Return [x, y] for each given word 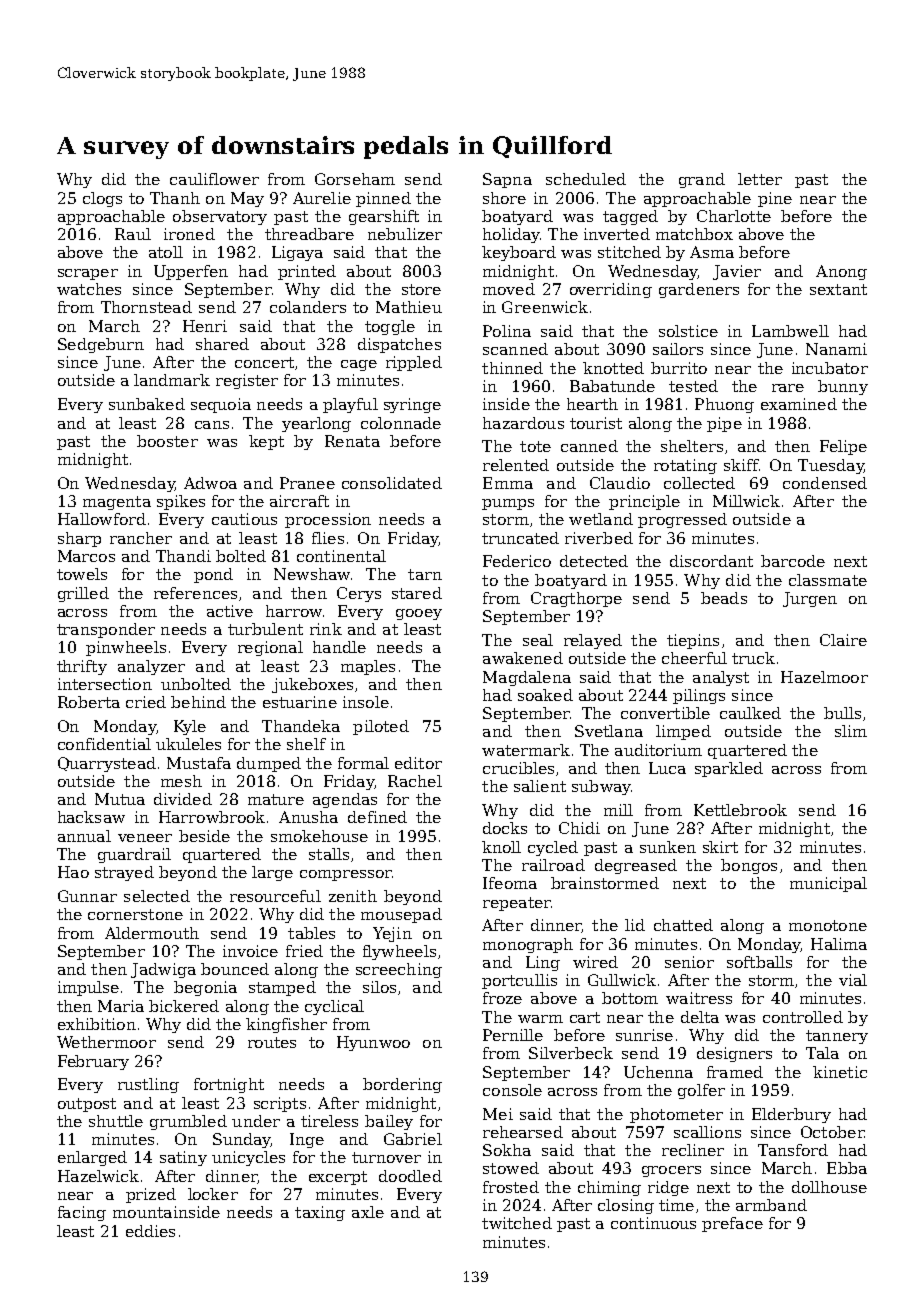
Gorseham [355, 179]
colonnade [401, 423]
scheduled [586, 179]
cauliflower [214, 179]
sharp [79, 539]
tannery [837, 1037]
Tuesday [831, 466]
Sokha [507, 1150]
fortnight [229, 1085]
